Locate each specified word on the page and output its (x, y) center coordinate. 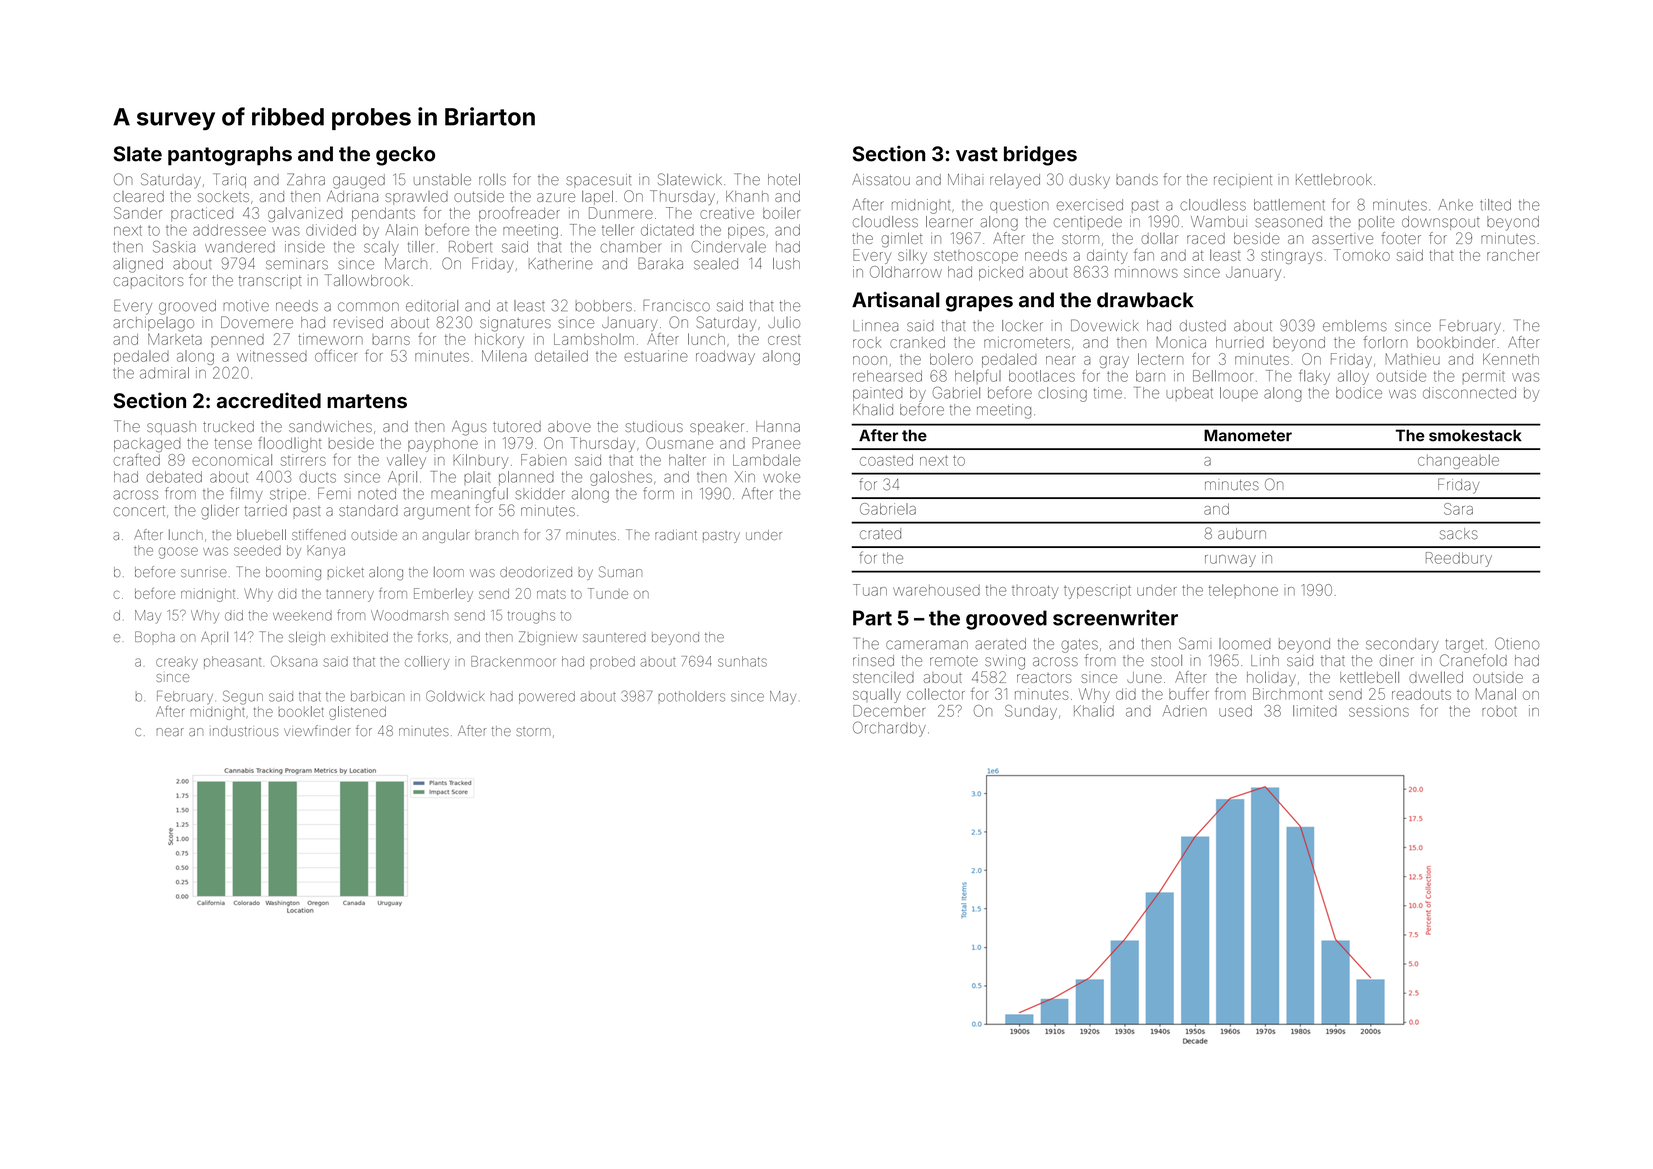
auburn (1242, 534)
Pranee (776, 443)
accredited (269, 400)
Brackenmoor (513, 661)
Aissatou (881, 180)
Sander (138, 213)
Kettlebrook (1334, 180)
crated (880, 533)
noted (377, 494)
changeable (1458, 461)
